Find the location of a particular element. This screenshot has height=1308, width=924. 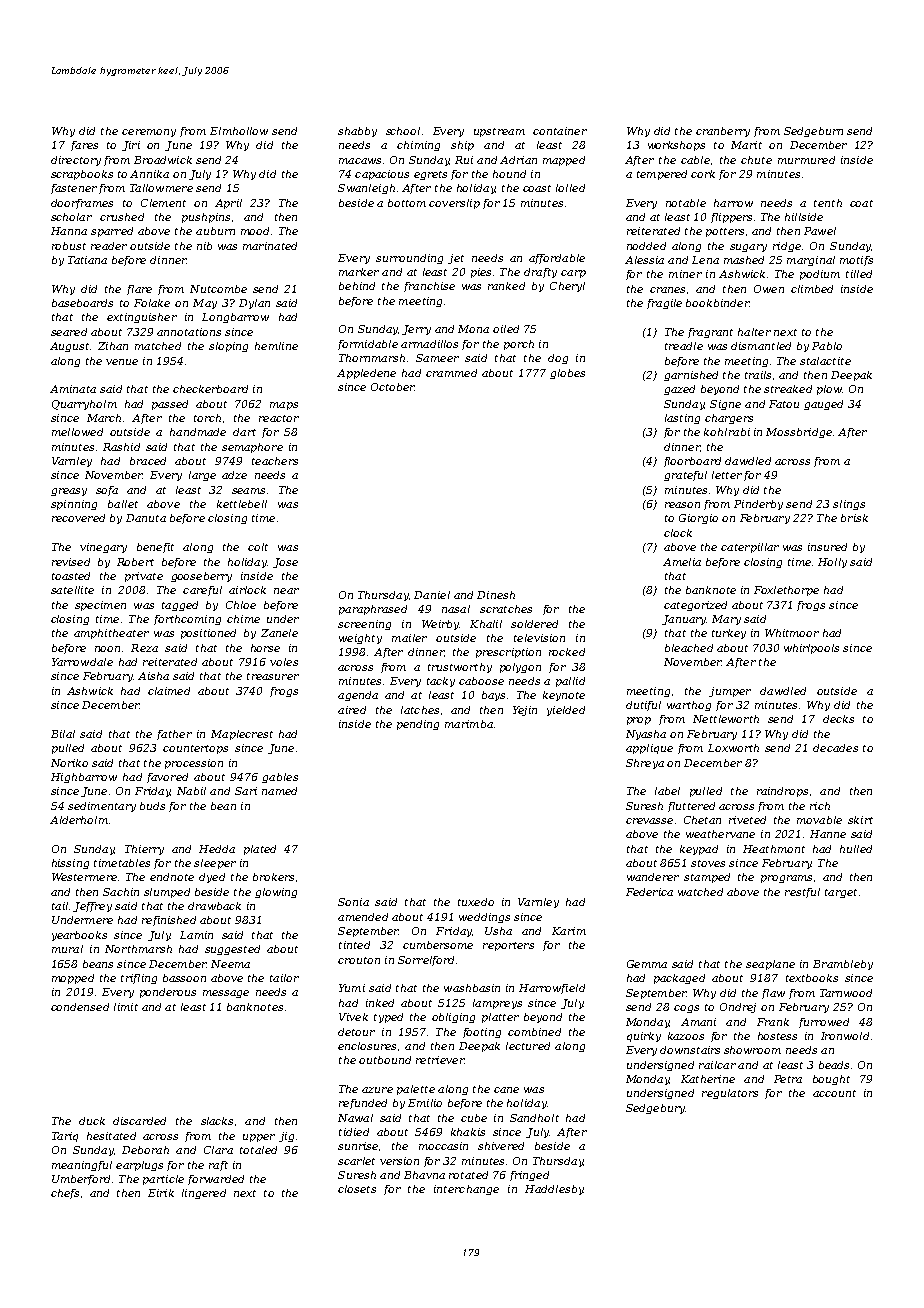

closets is located at coordinates (357, 1189).
